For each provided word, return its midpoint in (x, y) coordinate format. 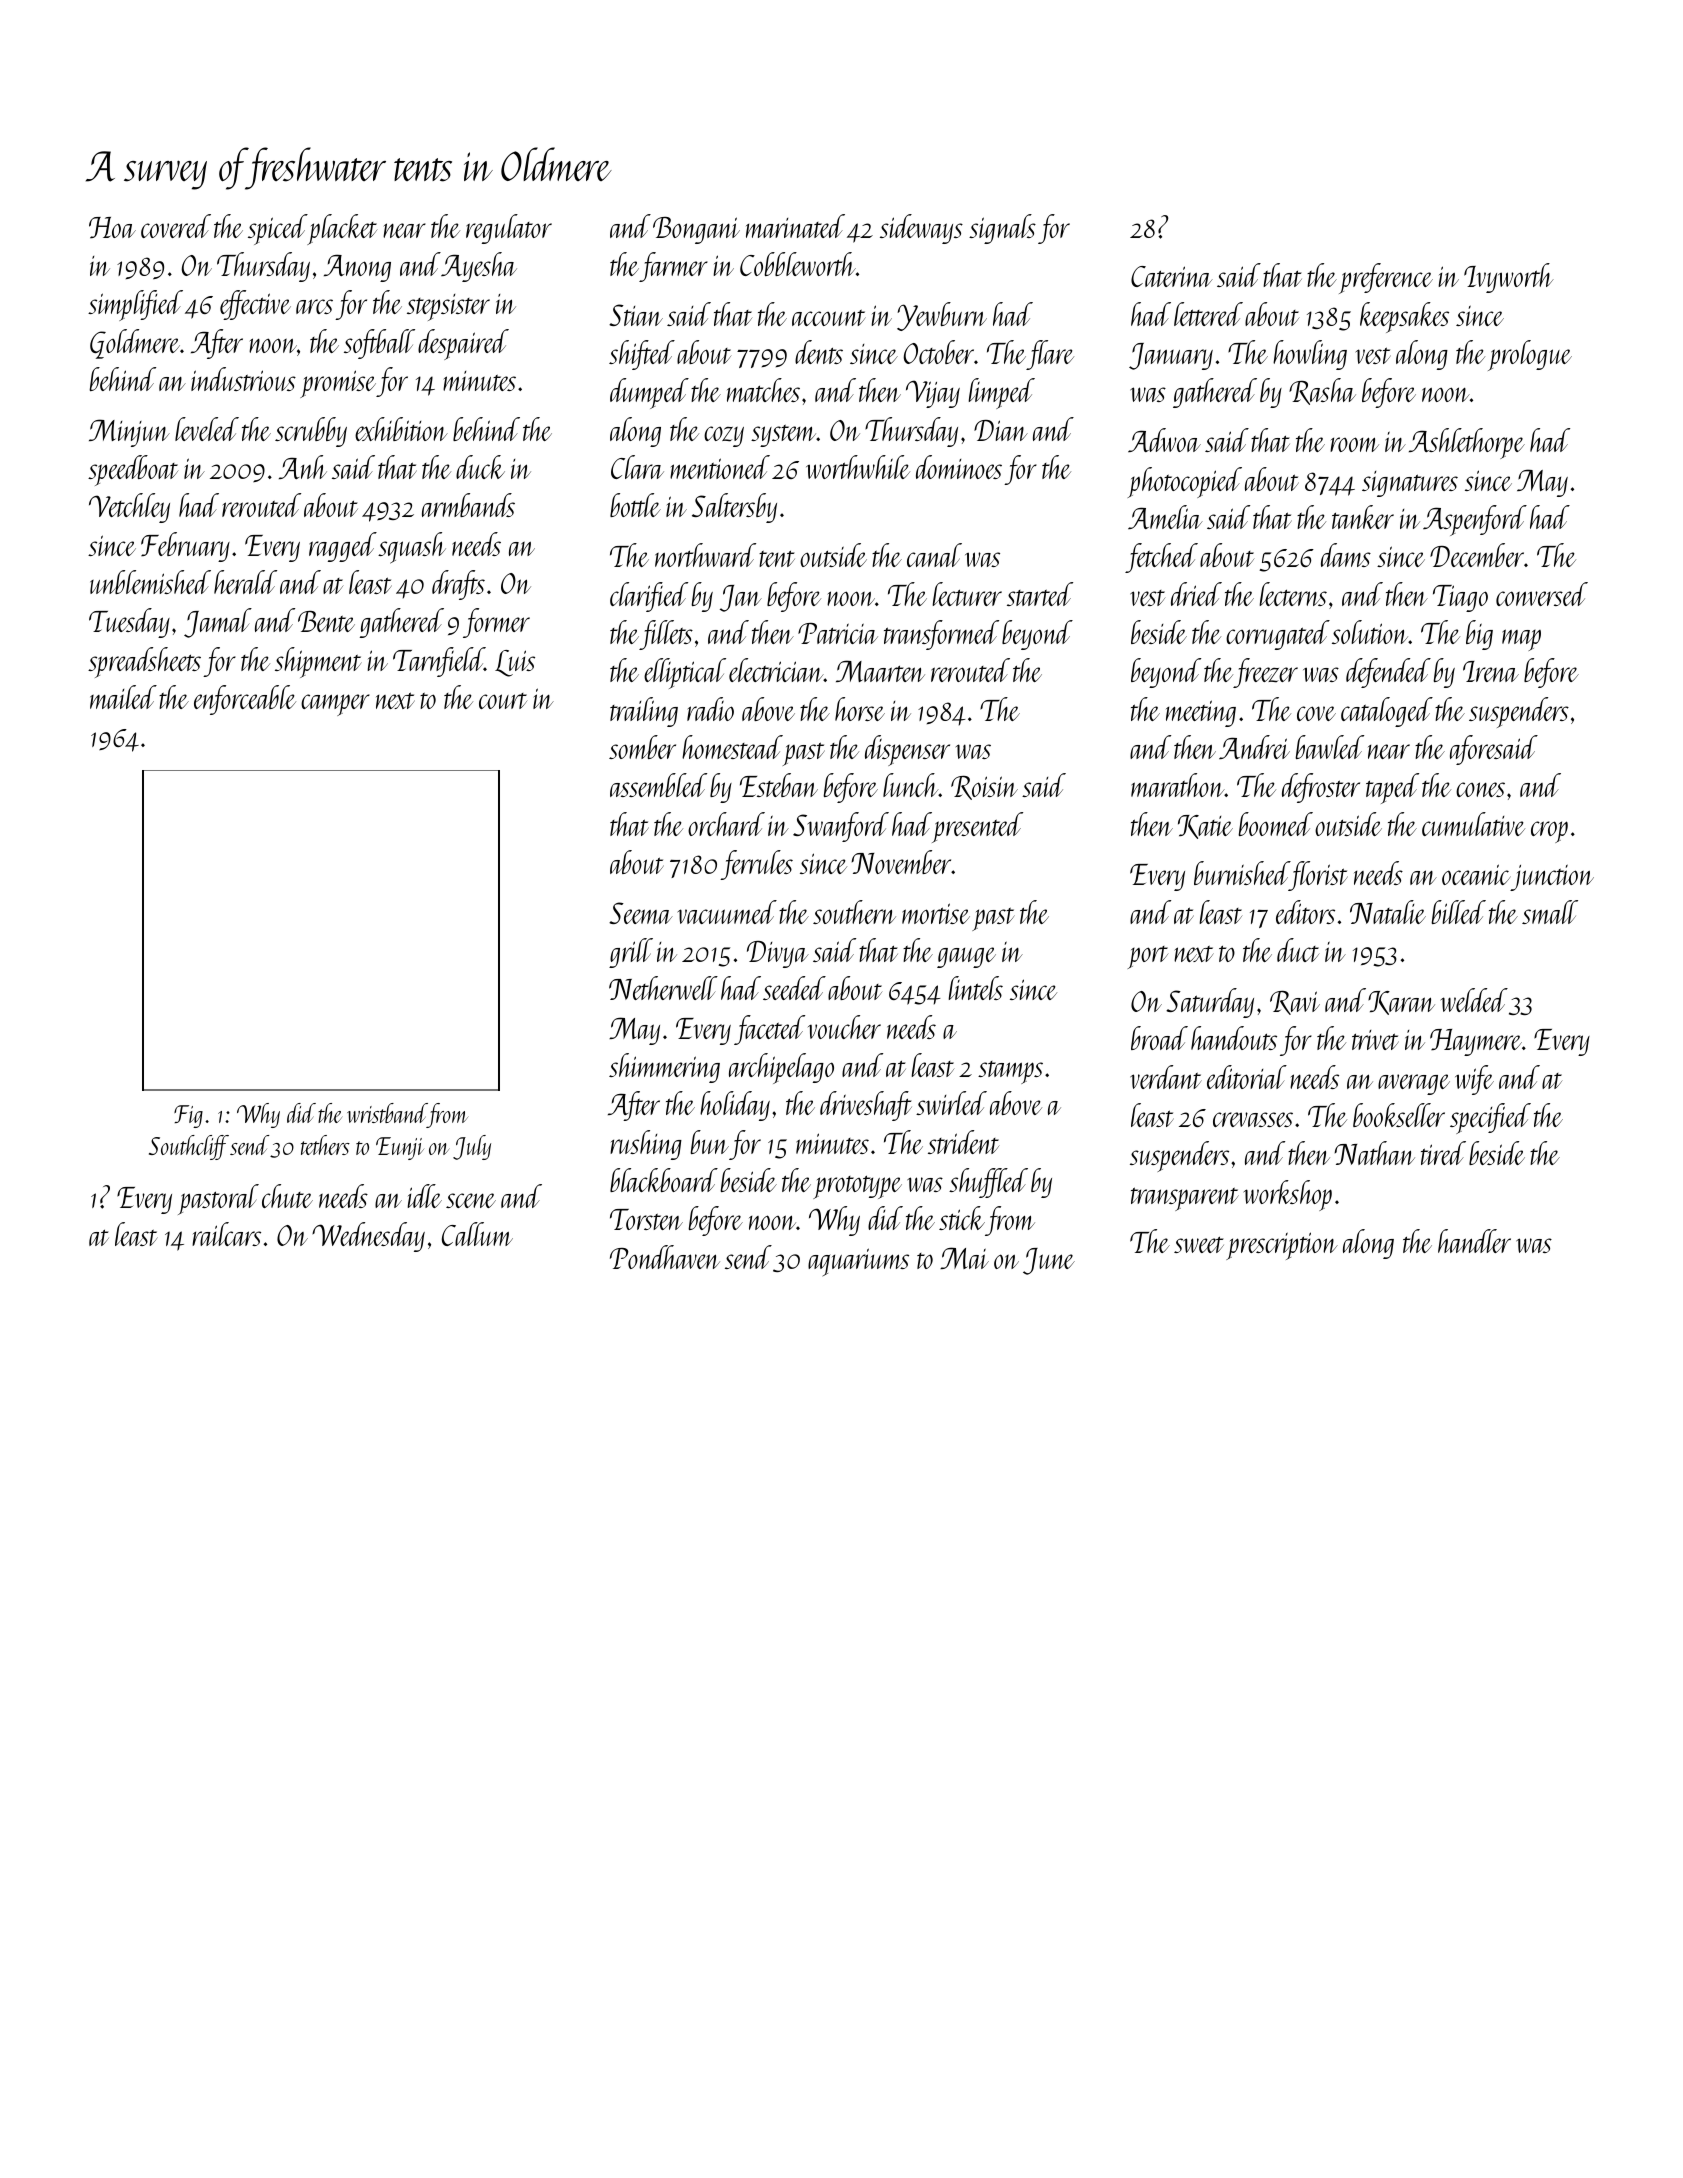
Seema (641, 913)
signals (1002, 229)
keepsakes (1404, 317)
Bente (326, 621)
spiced (277, 229)
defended (1388, 673)
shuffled (988, 1183)
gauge (966, 957)
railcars (226, 1234)
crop (1549, 832)
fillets (666, 635)
